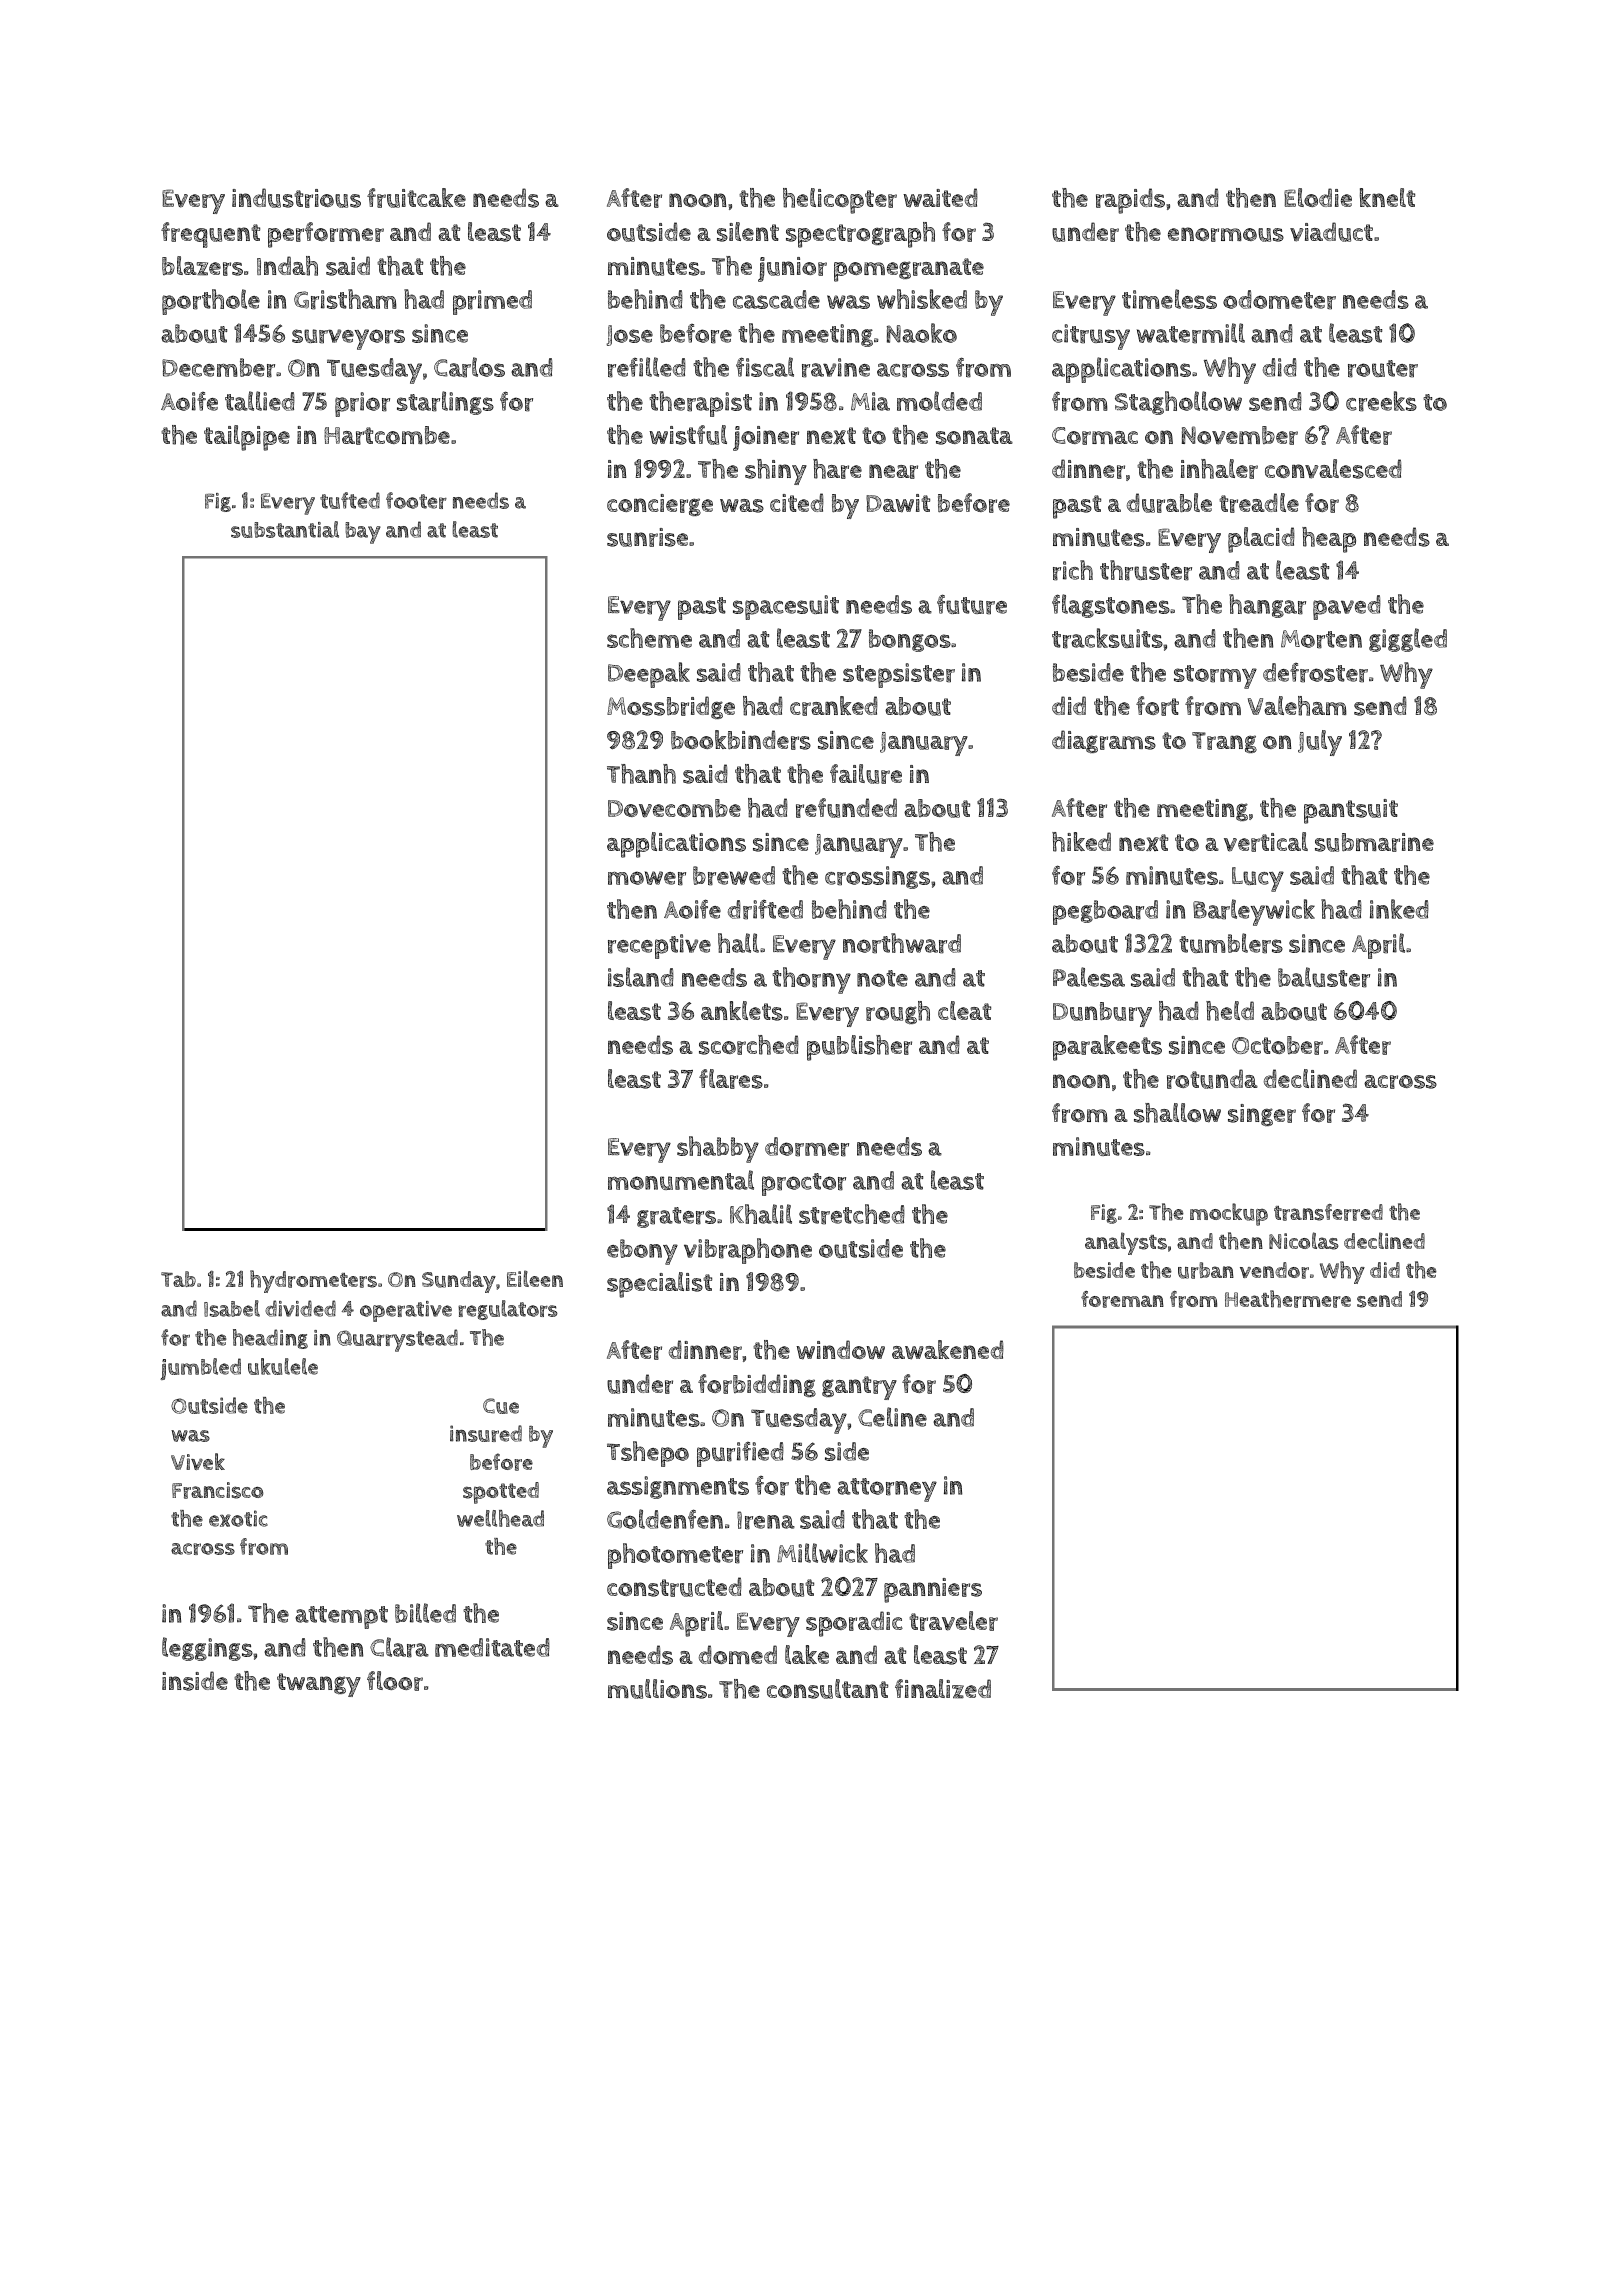 The height and width of the image is (2292, 1620). I want to click on surveyors, so click(348, 339).
